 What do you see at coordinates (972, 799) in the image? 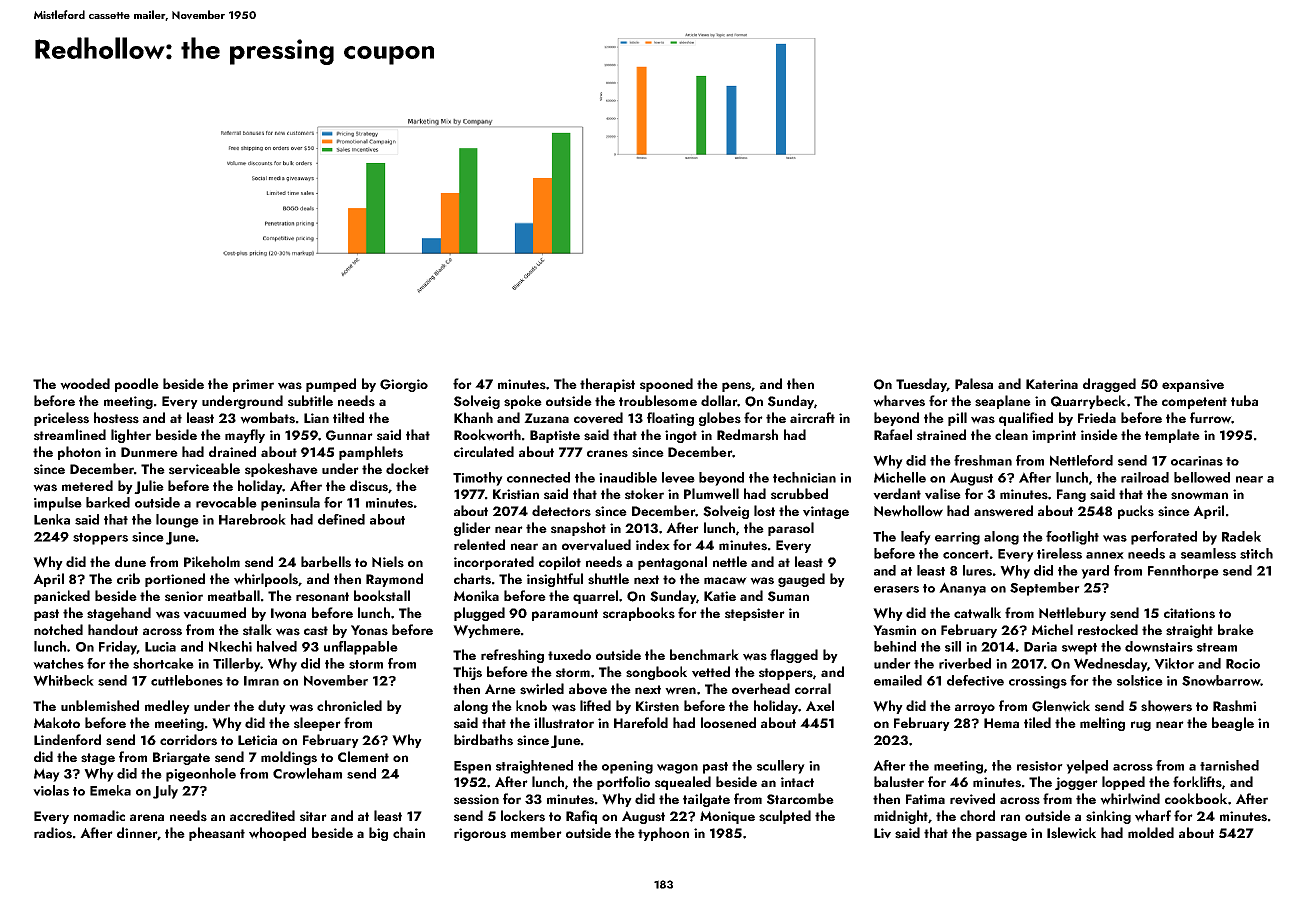
I see `revived` at bounding box center [972, 799].
